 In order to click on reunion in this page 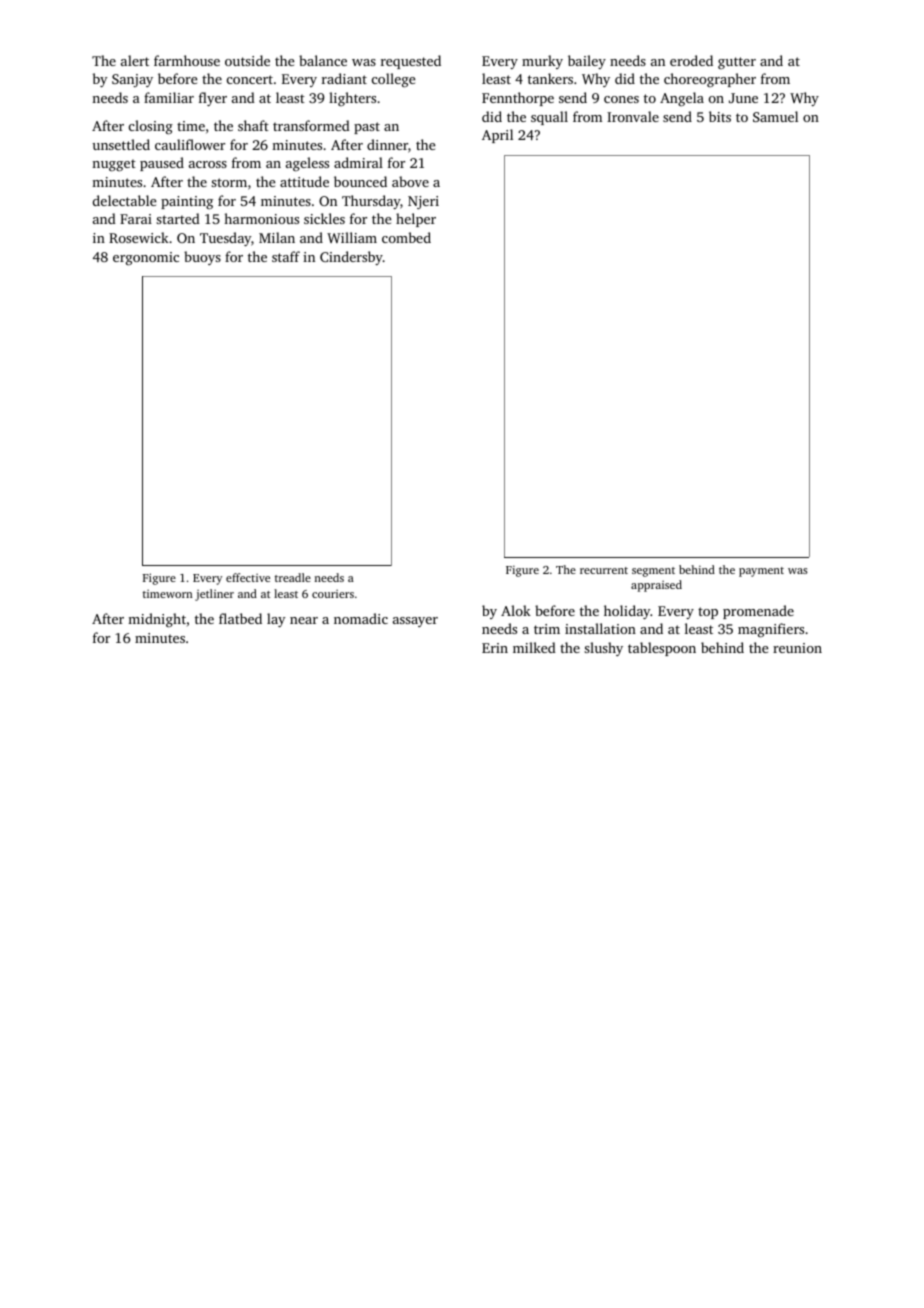, I will do `click(797, 648)`.
